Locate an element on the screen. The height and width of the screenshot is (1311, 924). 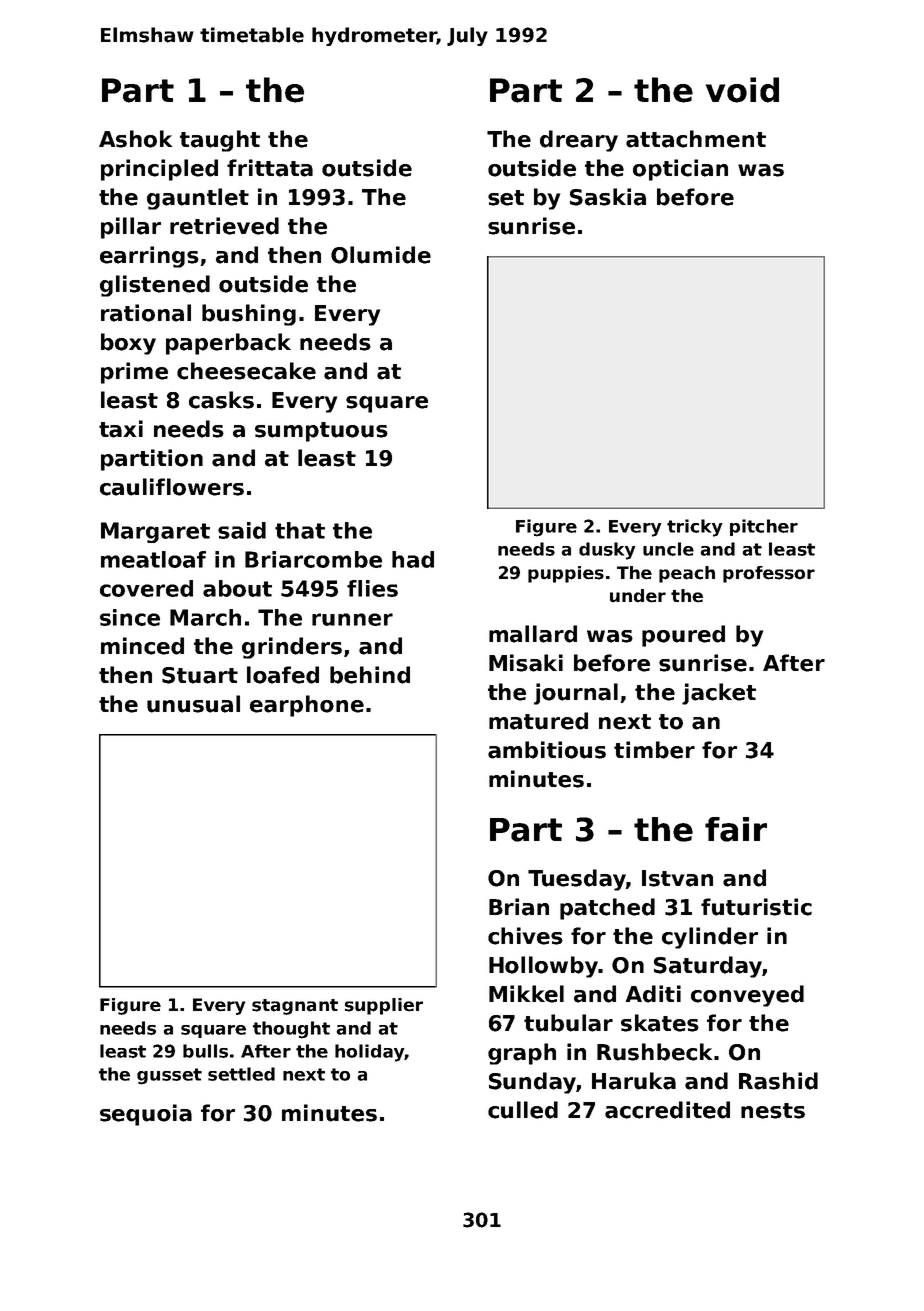
timber is located at coordinates (654, 750).
